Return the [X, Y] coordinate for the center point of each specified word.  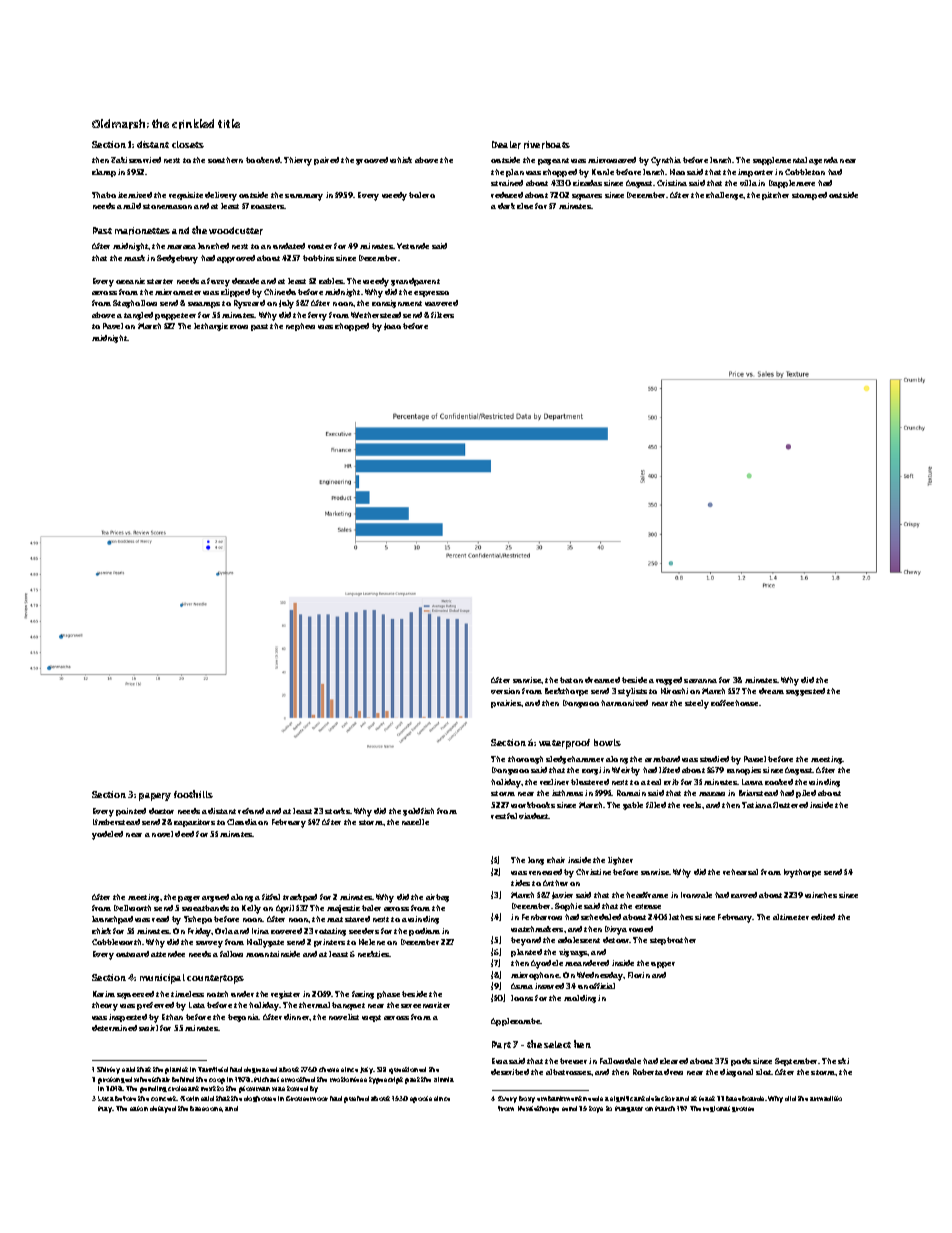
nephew [300, 327]
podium [424, 932]
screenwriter [425, 1005]
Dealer [506, 145]
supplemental [780, 161]
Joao [392, 326]
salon [139, 1108]
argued [215, 898]
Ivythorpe [802, 873]
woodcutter [236, 231]
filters [442, 315]
